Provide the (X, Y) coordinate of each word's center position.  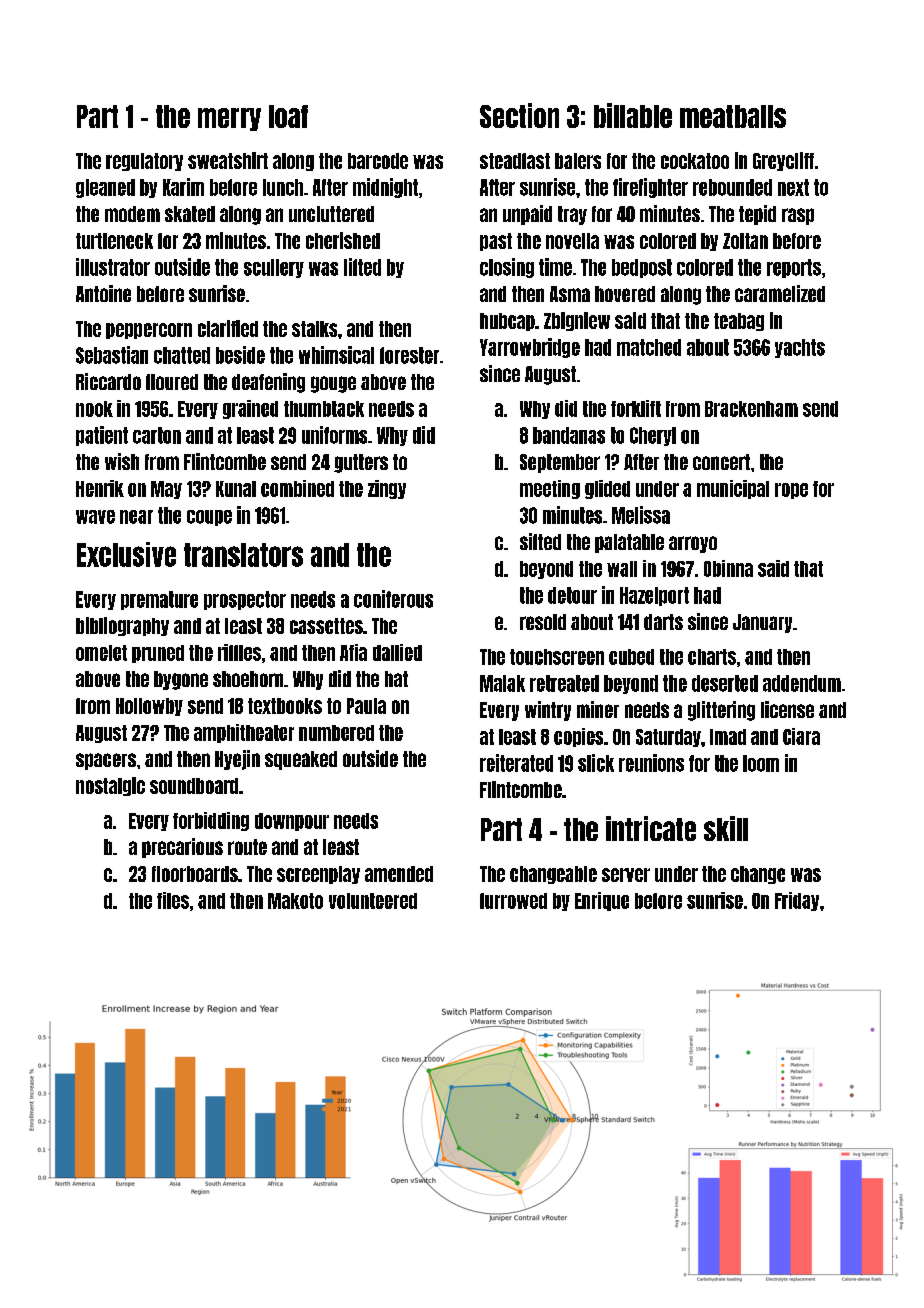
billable (633, 115)
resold (543, 622)
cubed (631, 657)
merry (229, 119)
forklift (636, 408)
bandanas (569, 435)
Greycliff (783, 161)
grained (250, 409)
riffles (239, 652)
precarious (182, 848)
